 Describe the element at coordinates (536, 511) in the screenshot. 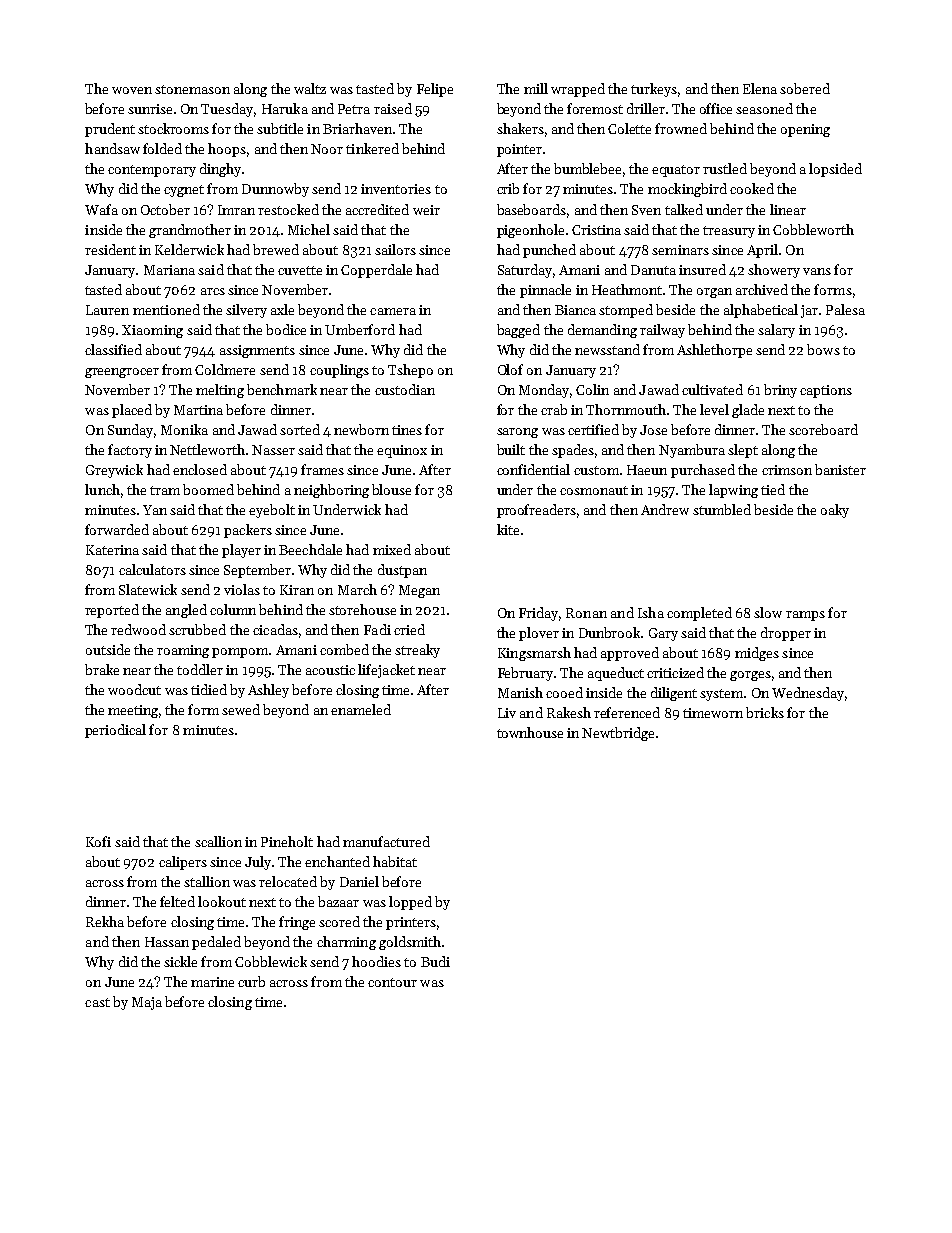

I see `proofreaders` at that location.
